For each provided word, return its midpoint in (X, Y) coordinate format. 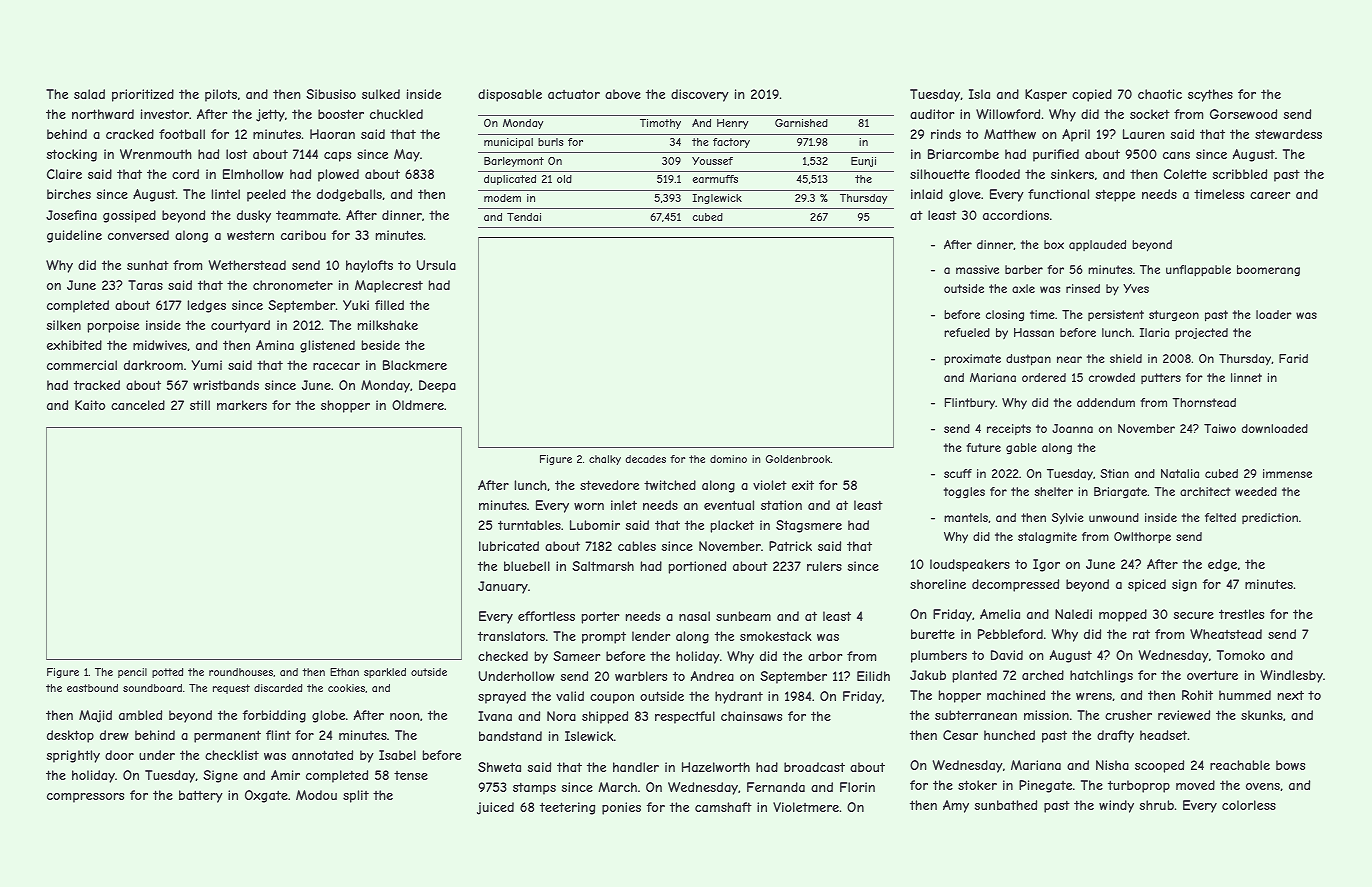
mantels (966, 517)
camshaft (723, 807)
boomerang (1268, 271)
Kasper (1046, 95)
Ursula (436, 265)
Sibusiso (331, 94)
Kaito (90, 405)
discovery (700, 95)
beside (381, 345)
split (356, 796)
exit (803, 485)
